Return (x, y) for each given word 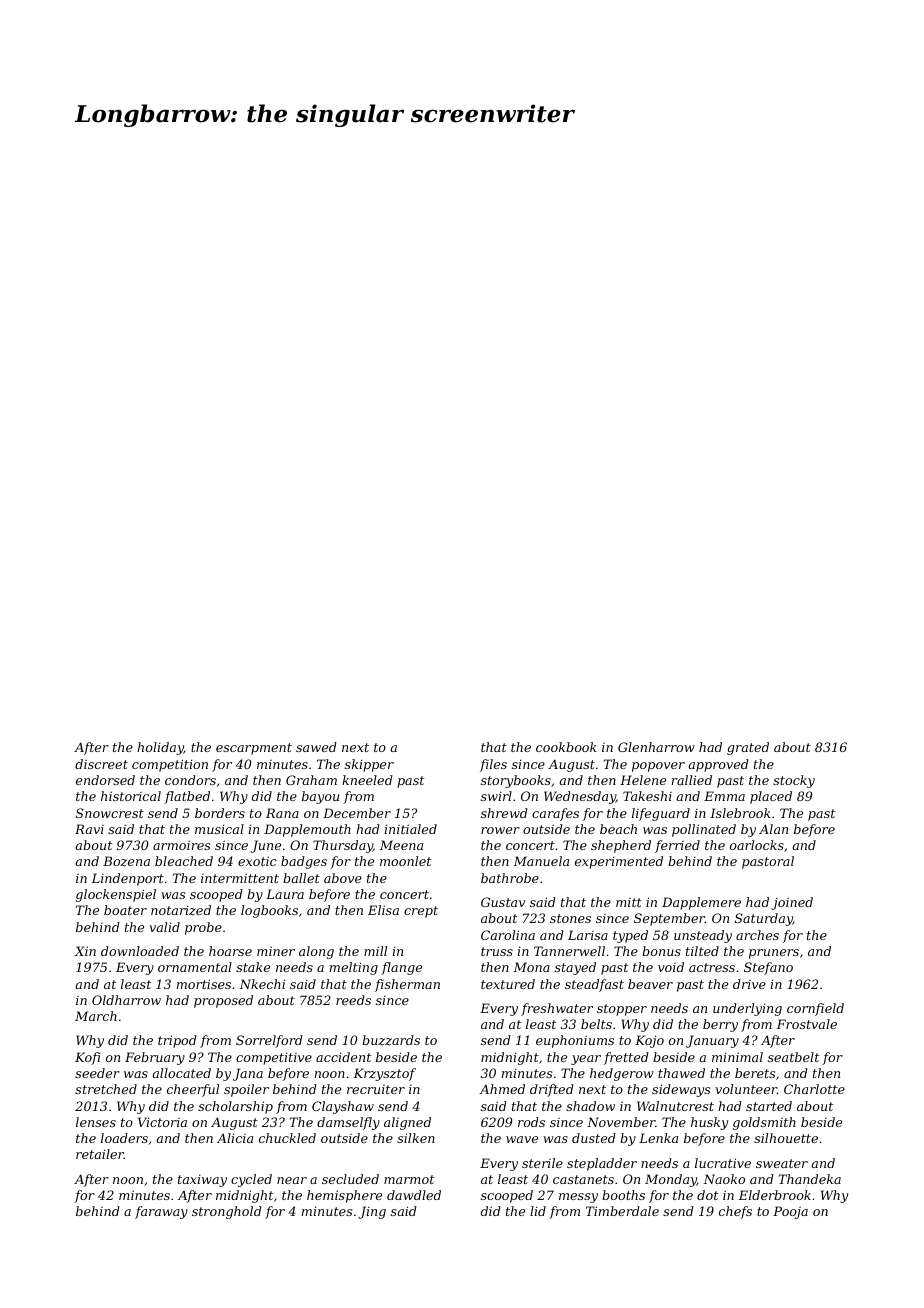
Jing (372, 1212)
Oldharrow (126, 1000)
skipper (369, 765)
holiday (160, 748)
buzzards (391, 1040)
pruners (774, 954)
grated (748, 748)
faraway (161, 1212)
